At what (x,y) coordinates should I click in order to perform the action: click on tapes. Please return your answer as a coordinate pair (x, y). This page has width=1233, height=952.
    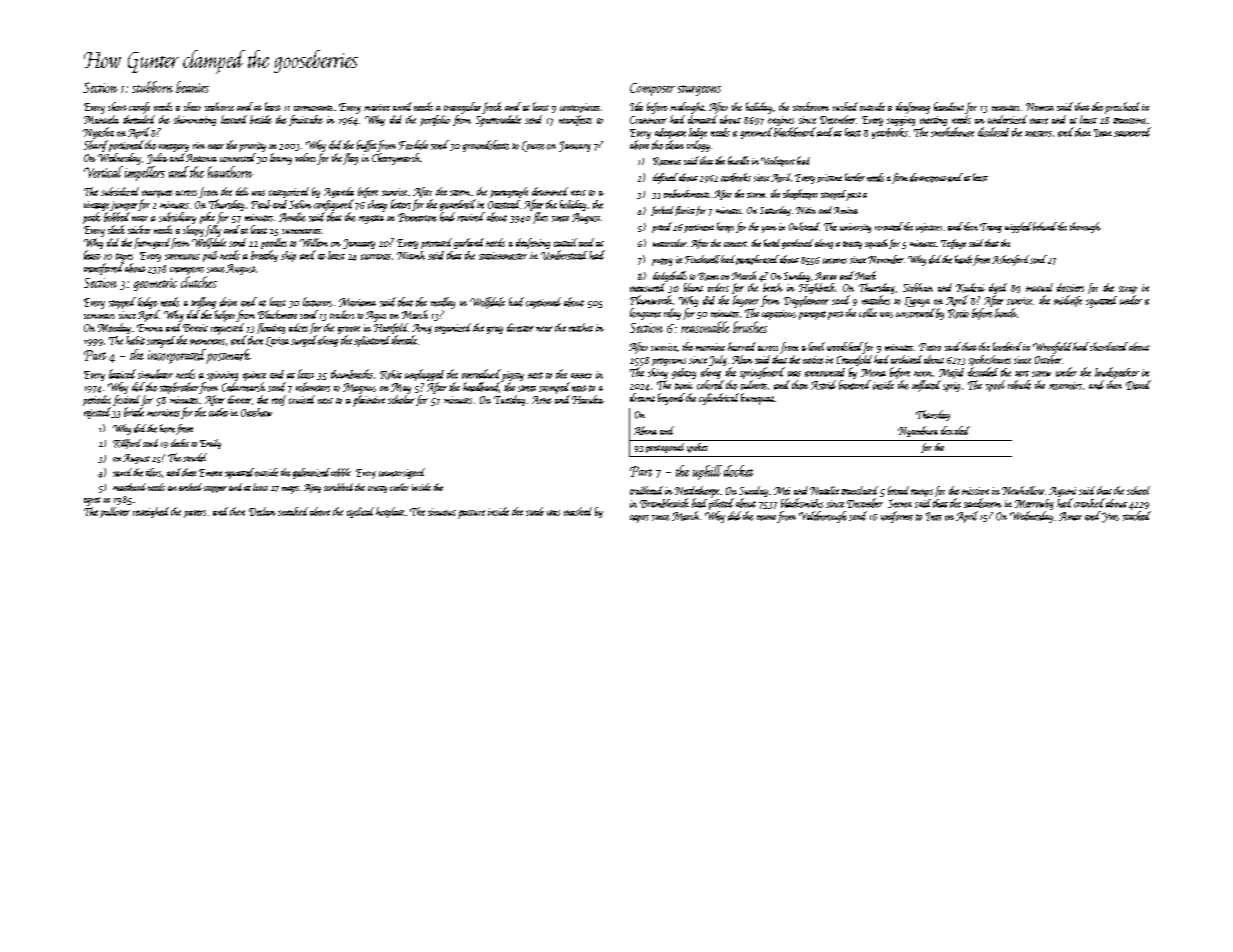
    Looking at the image, I should click on (124, 258).
